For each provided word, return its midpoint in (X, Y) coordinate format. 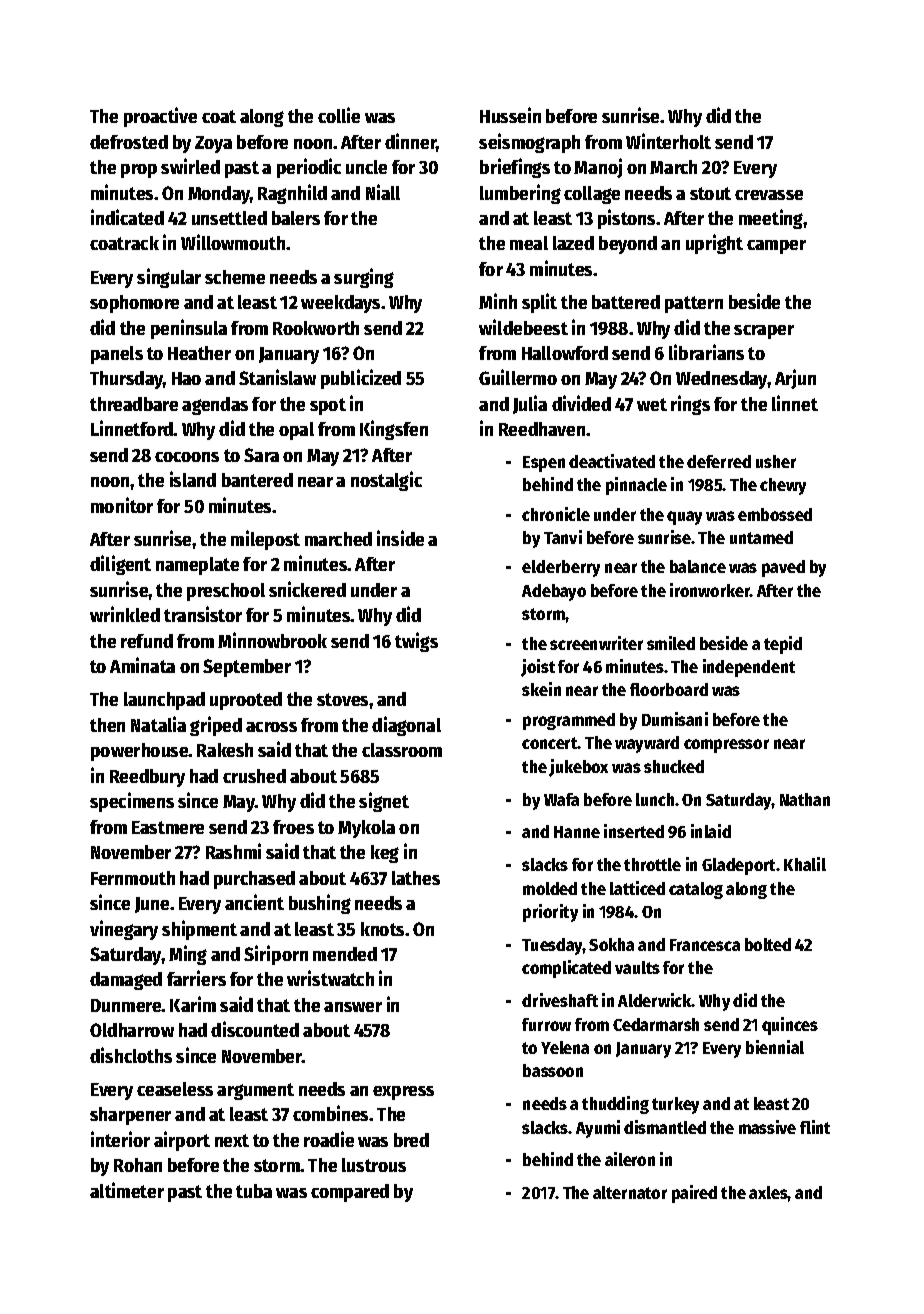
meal (529, 243)
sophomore (134, 304)
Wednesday (722, 380)
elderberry (561, 568)
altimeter (127, 1190)
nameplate (197, 566)
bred (411, 1140)
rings (690, 405)
